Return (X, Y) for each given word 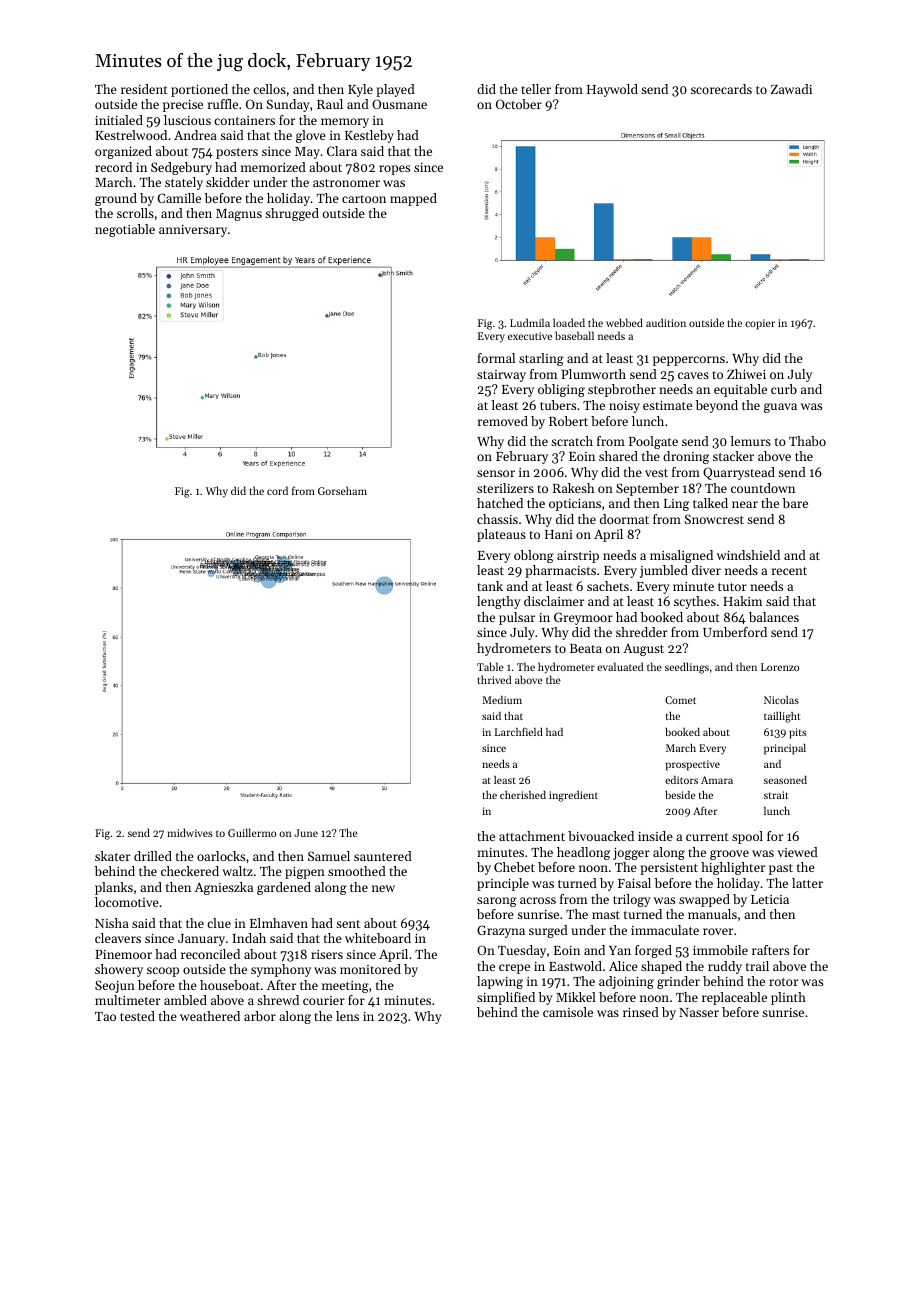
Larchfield (519, 731)
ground (116, 199)
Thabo (807, 441)
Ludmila (530, 322)
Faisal (634, 883)
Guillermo (252, 832)
